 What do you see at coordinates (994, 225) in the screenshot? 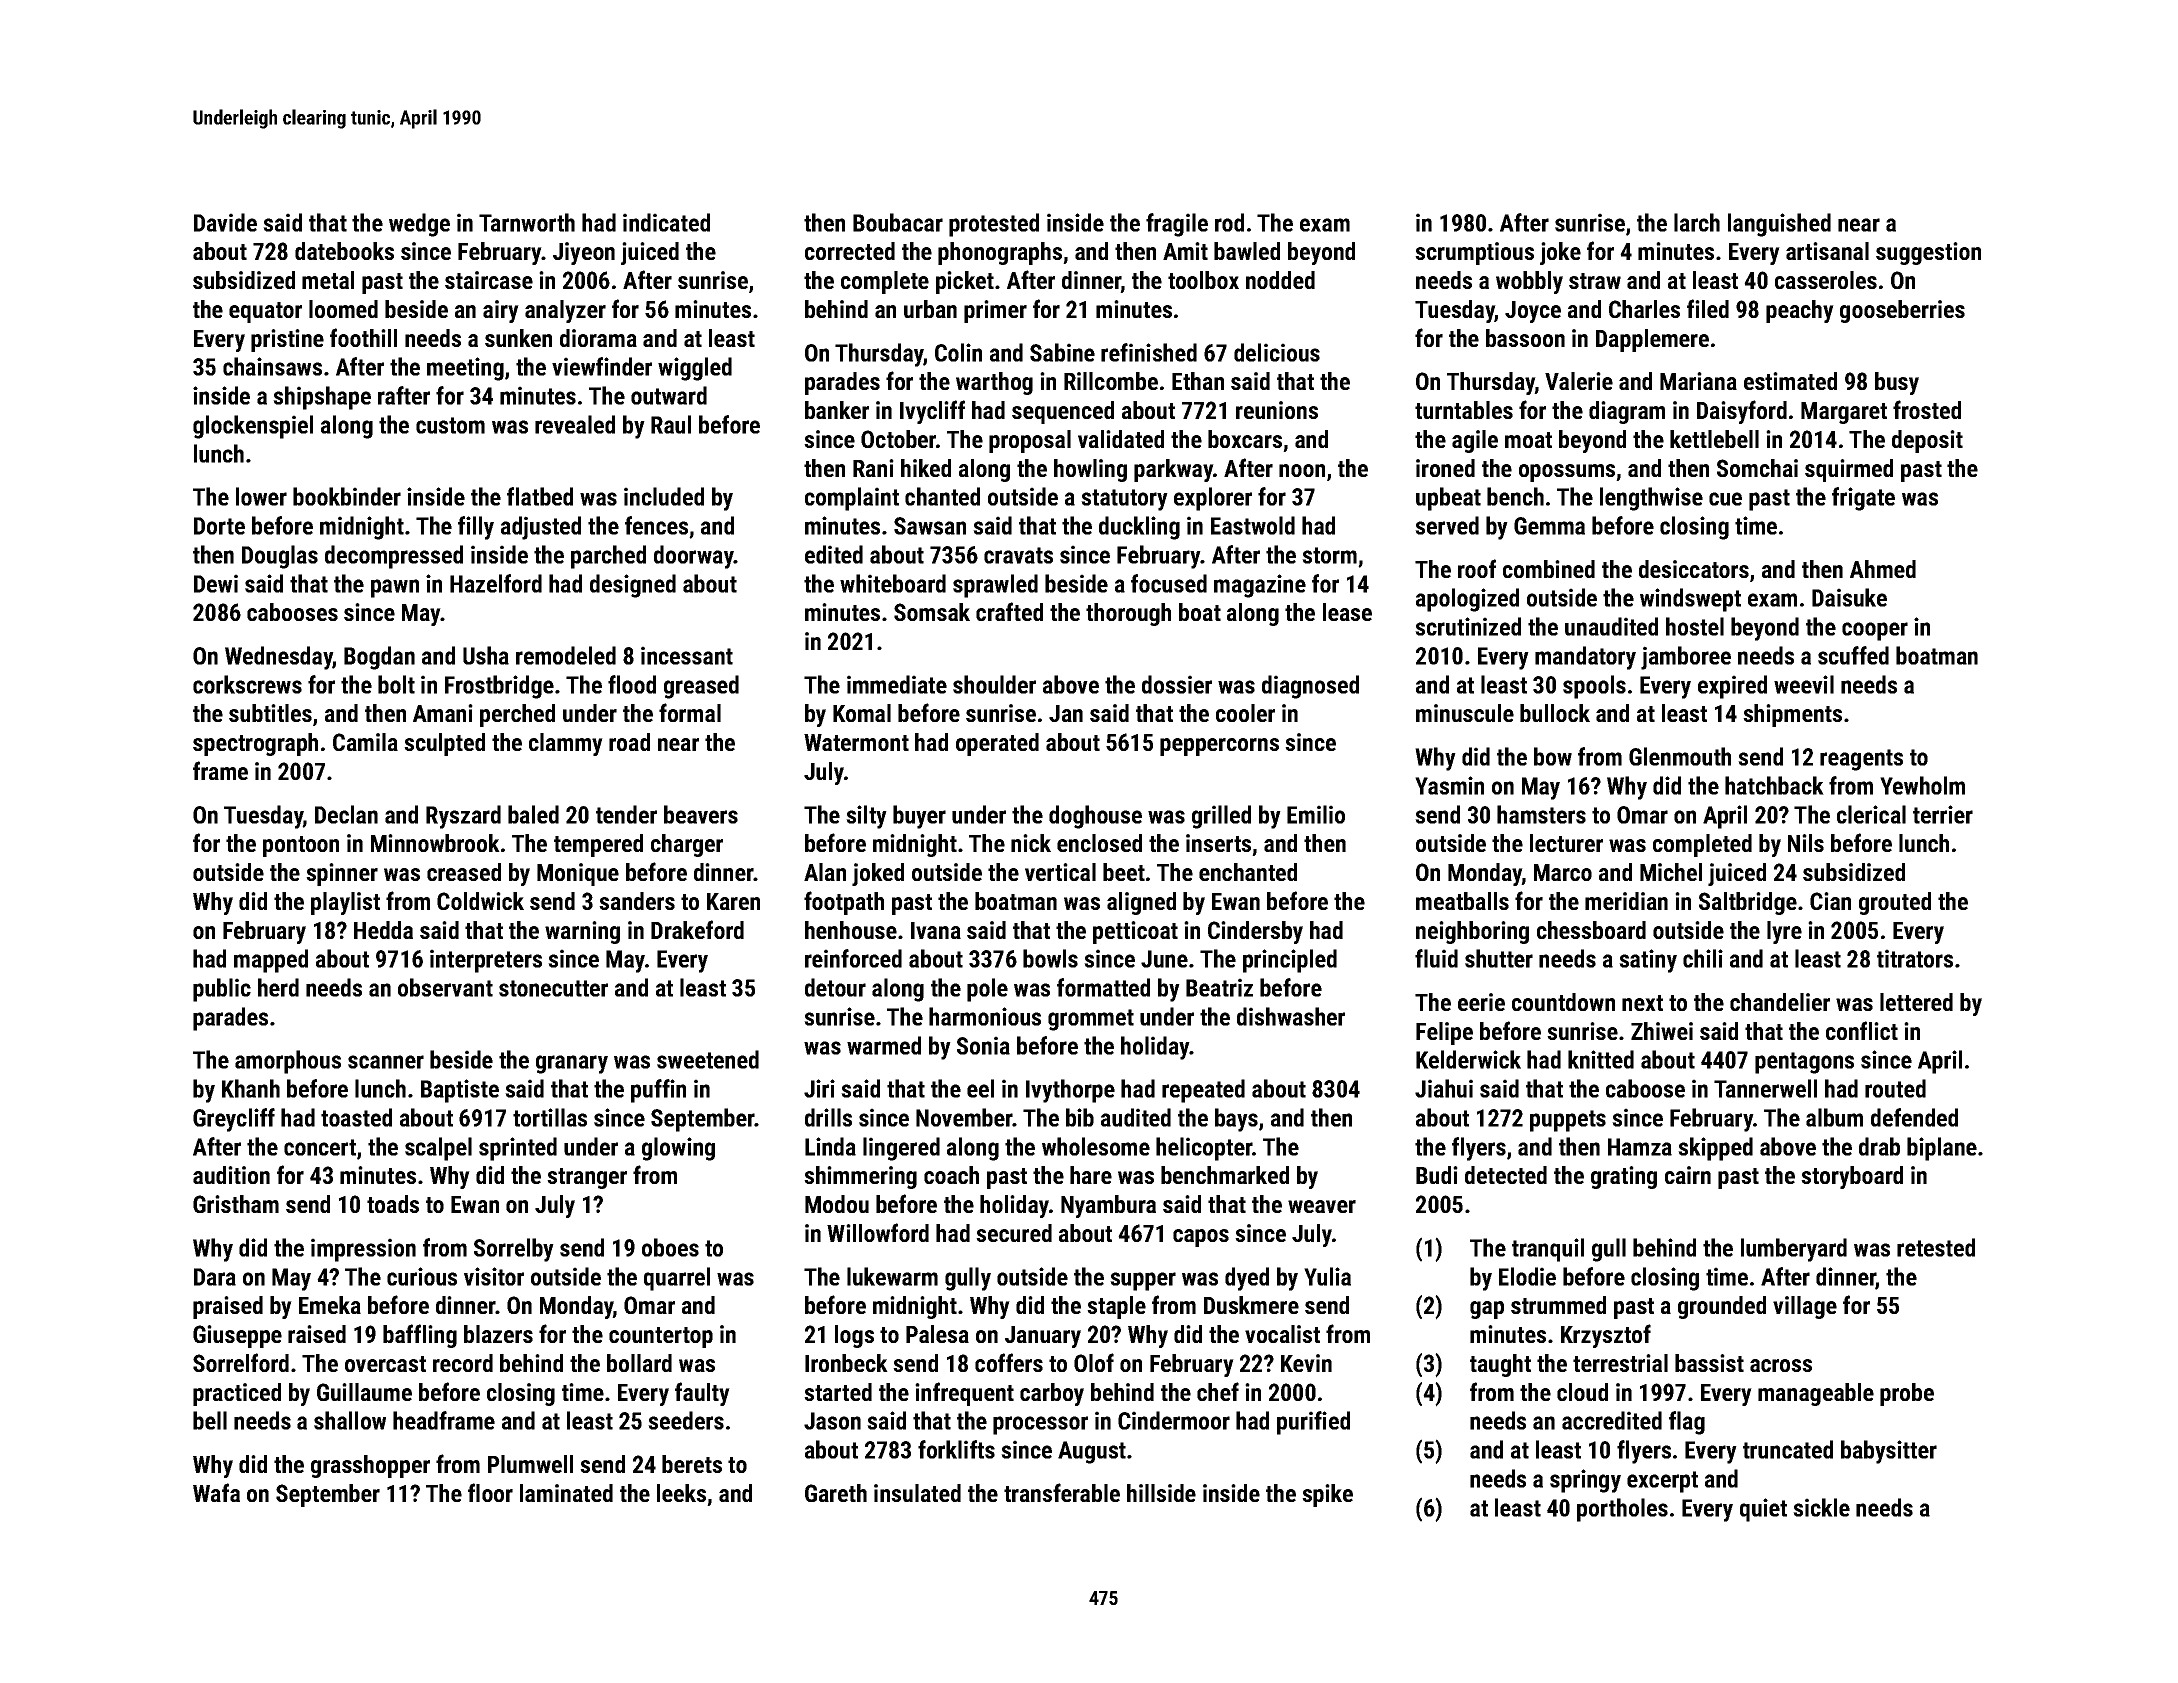
I see `protested` at bounding box center [994, 225].
